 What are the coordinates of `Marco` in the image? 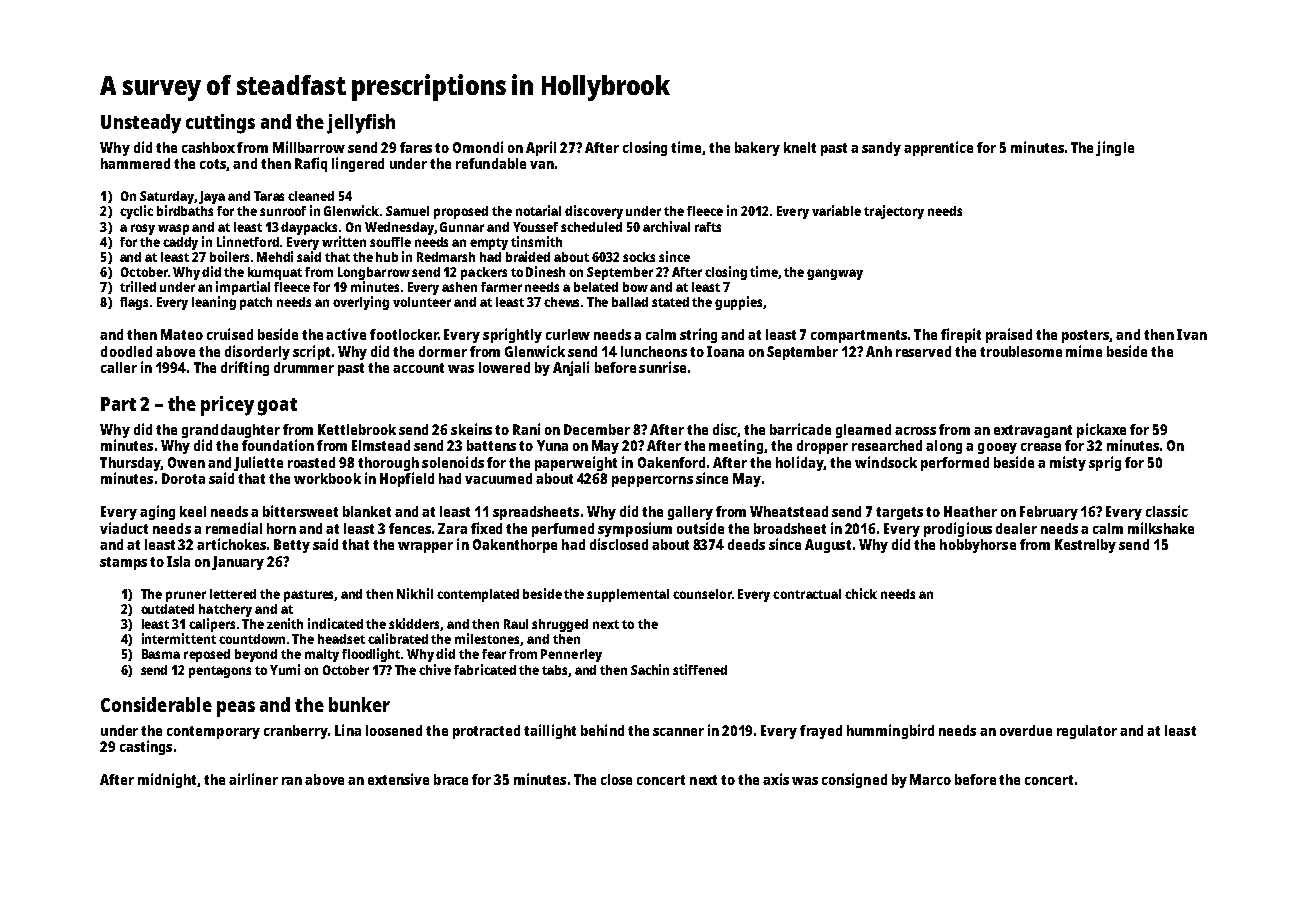 It's located at (930, 779).
